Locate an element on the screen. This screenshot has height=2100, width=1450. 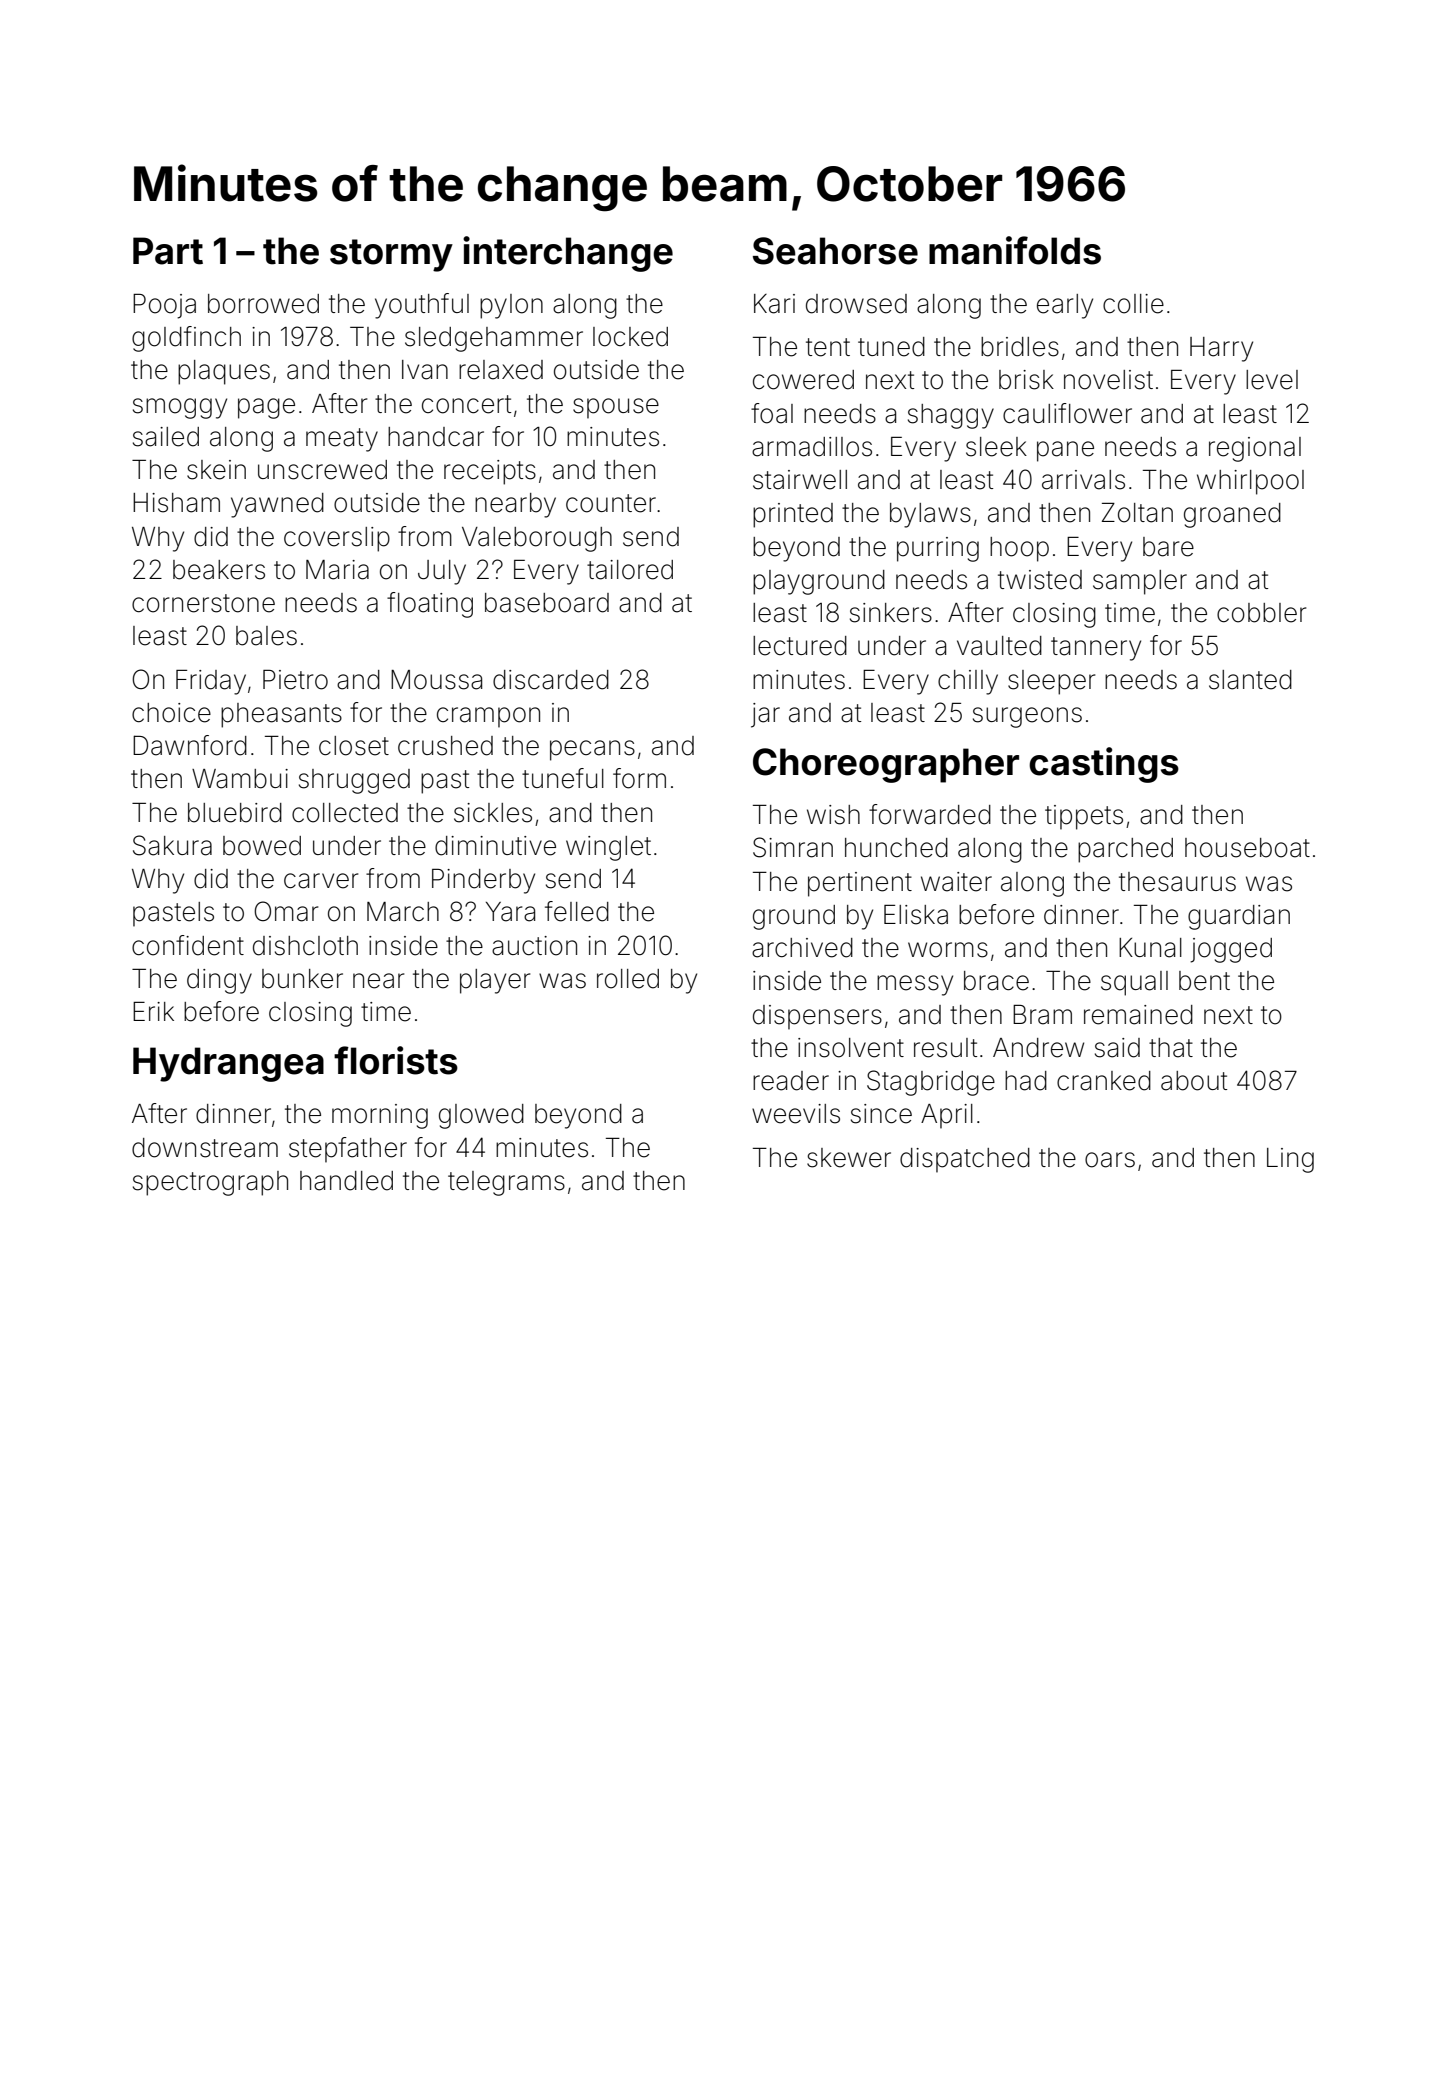
Maria is located at coordinates (337, 570).
